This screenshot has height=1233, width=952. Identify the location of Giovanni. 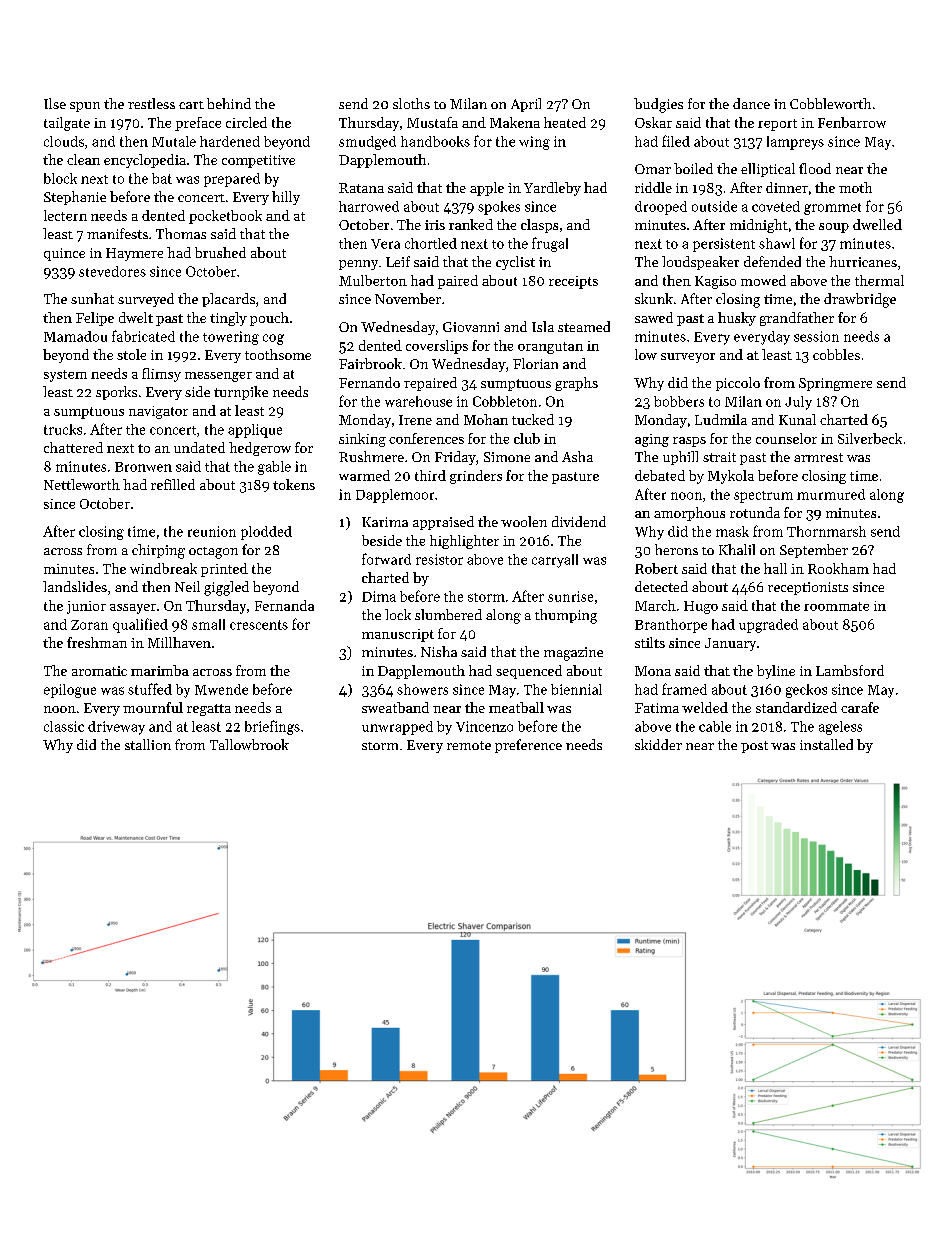
(471, 327).
